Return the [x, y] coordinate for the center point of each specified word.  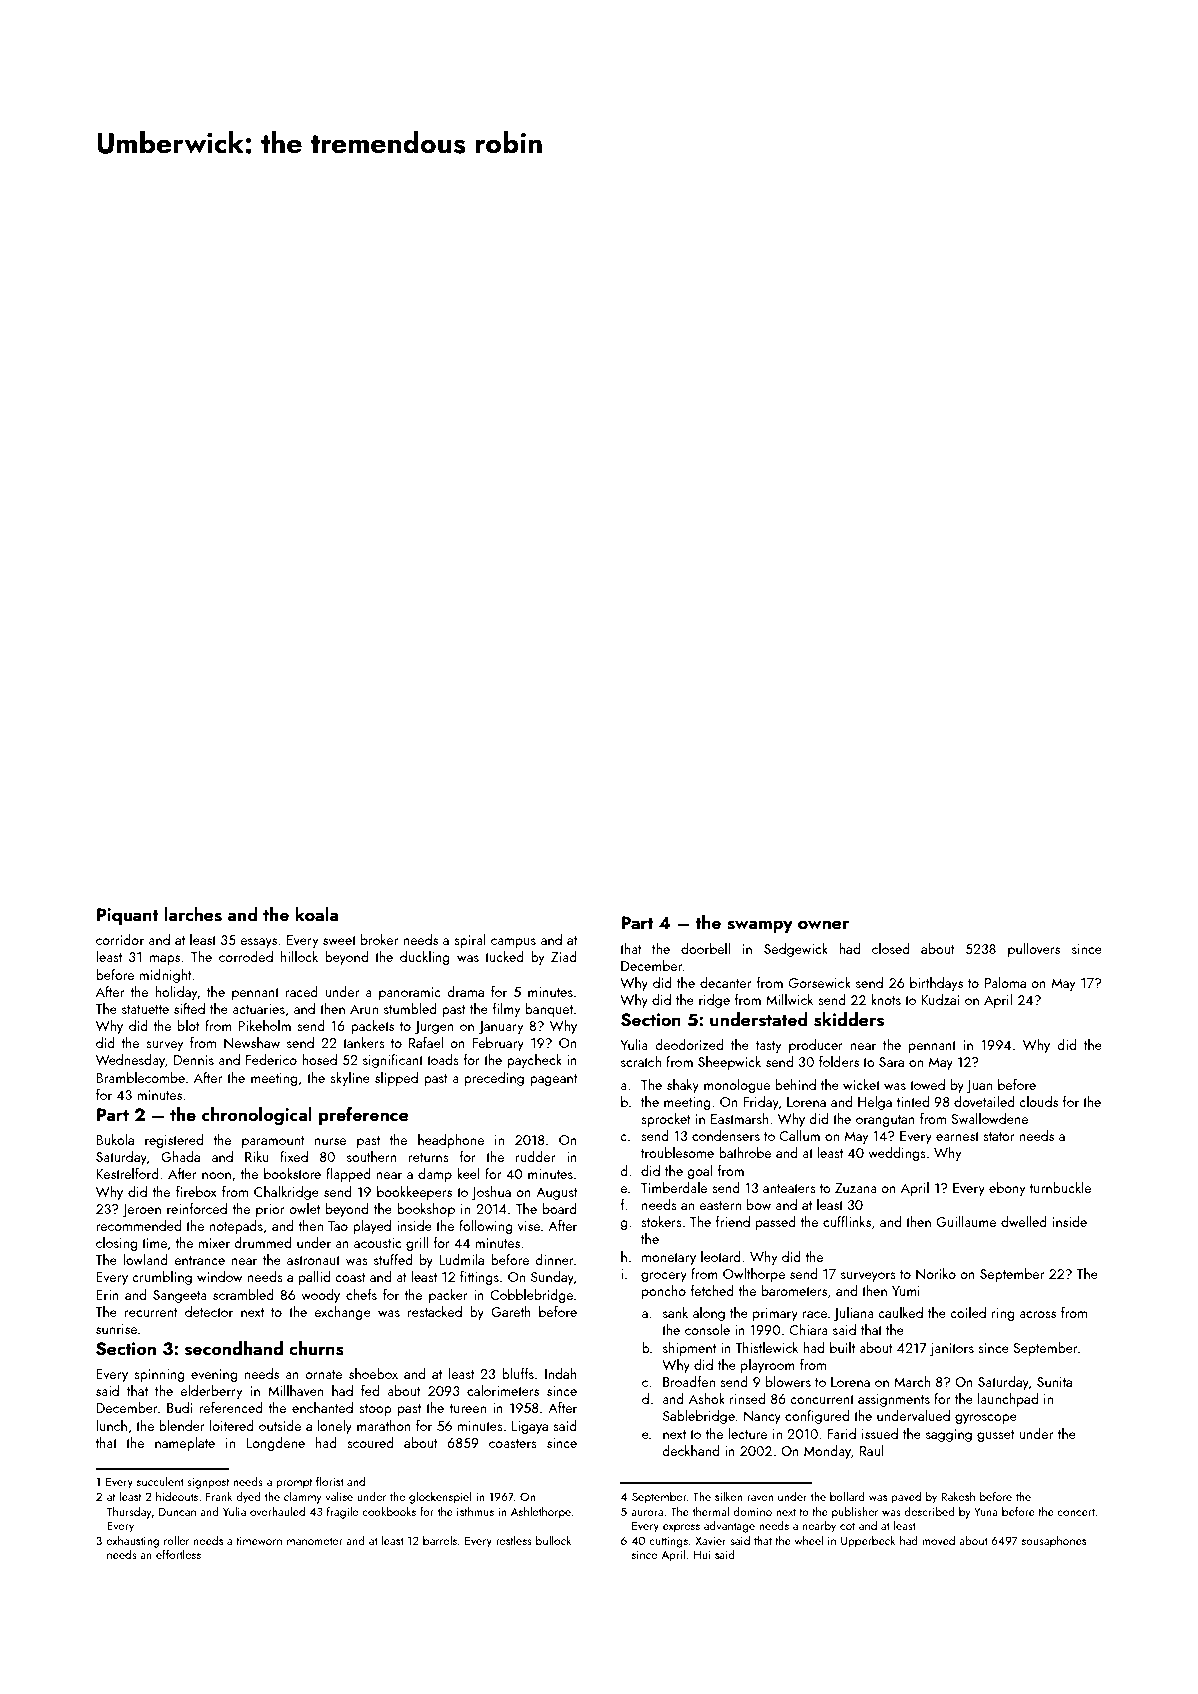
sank [675, 1312]
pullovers [1034, 950]
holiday [176, 993]
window [220, 1276]
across [1038, 1314]
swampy [760, 926]
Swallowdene [989, 1118]
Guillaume [966, 1221]
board [560, 1208]
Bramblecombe [140, 1077]
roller [176, 1540]
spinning [159, 1375]
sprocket [665, 1120]
